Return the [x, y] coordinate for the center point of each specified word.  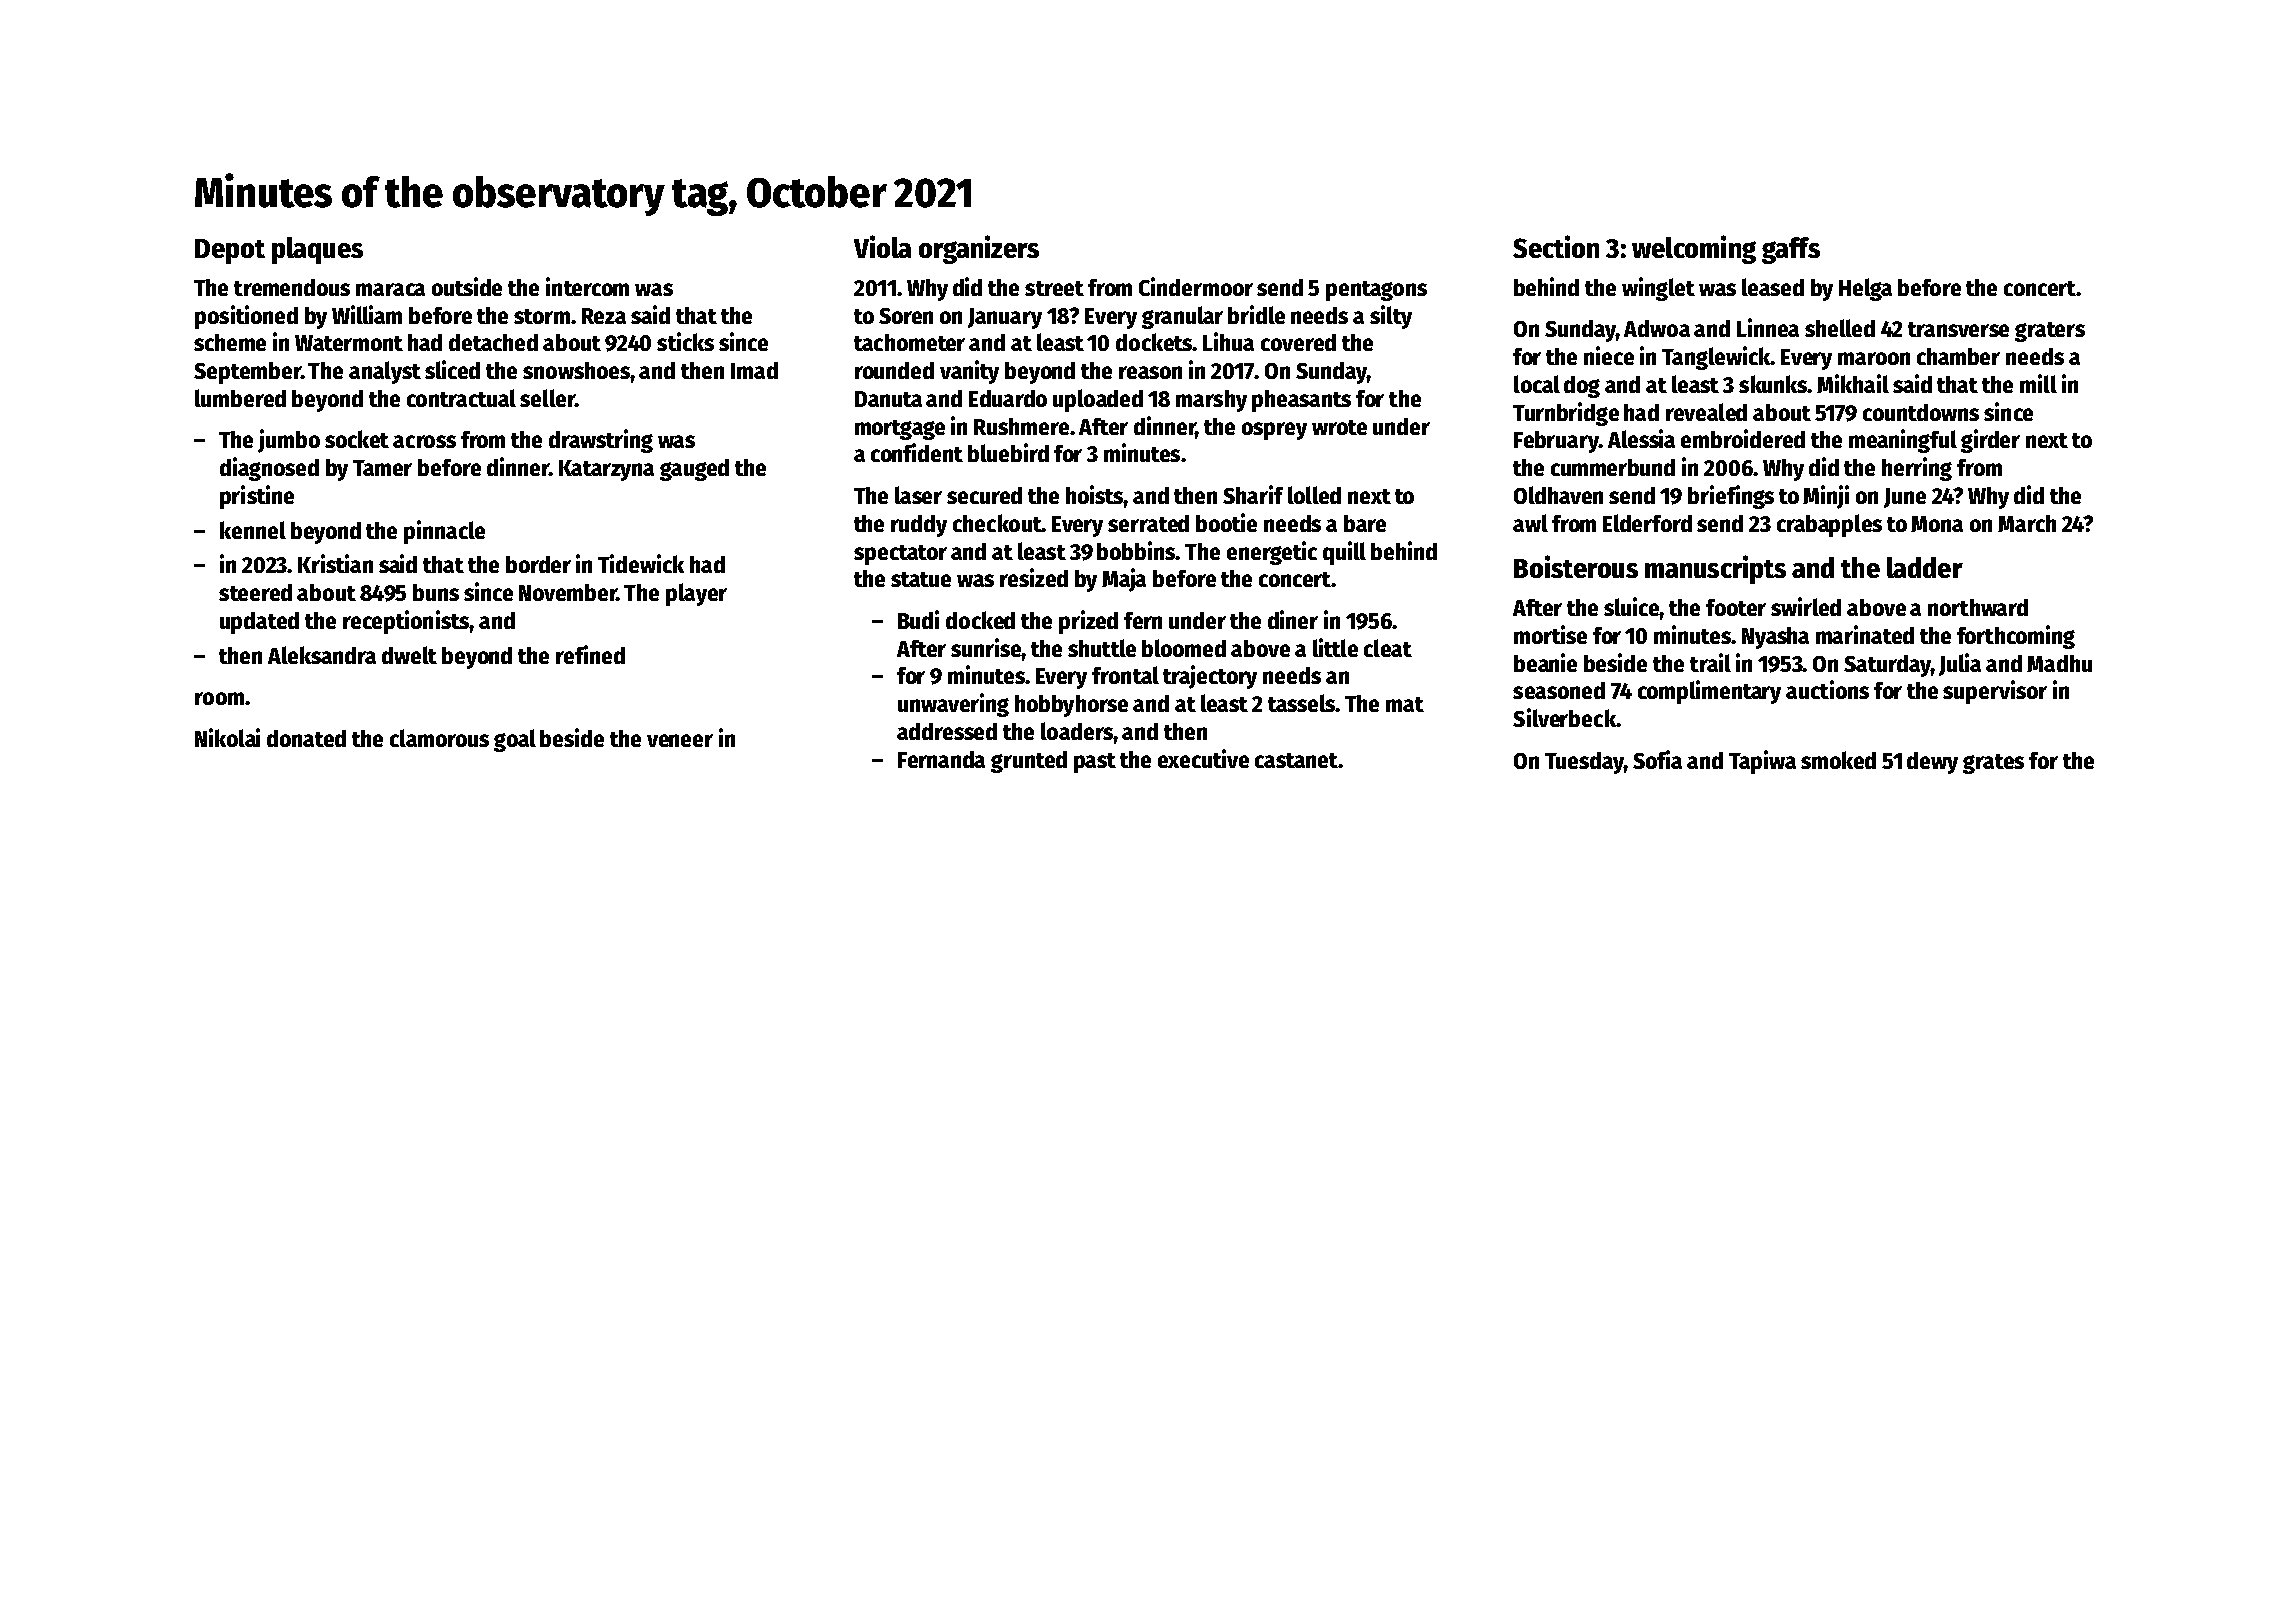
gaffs [1791, 250]
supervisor [1995, 692]
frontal [1125, 675]
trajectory [1210, 677]
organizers [979, 249]
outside [467, 286]
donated [306, 738]
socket [357, 439]
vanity [969, 372]
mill [2038, 383]
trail [1710, 662]
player [696, 594]
